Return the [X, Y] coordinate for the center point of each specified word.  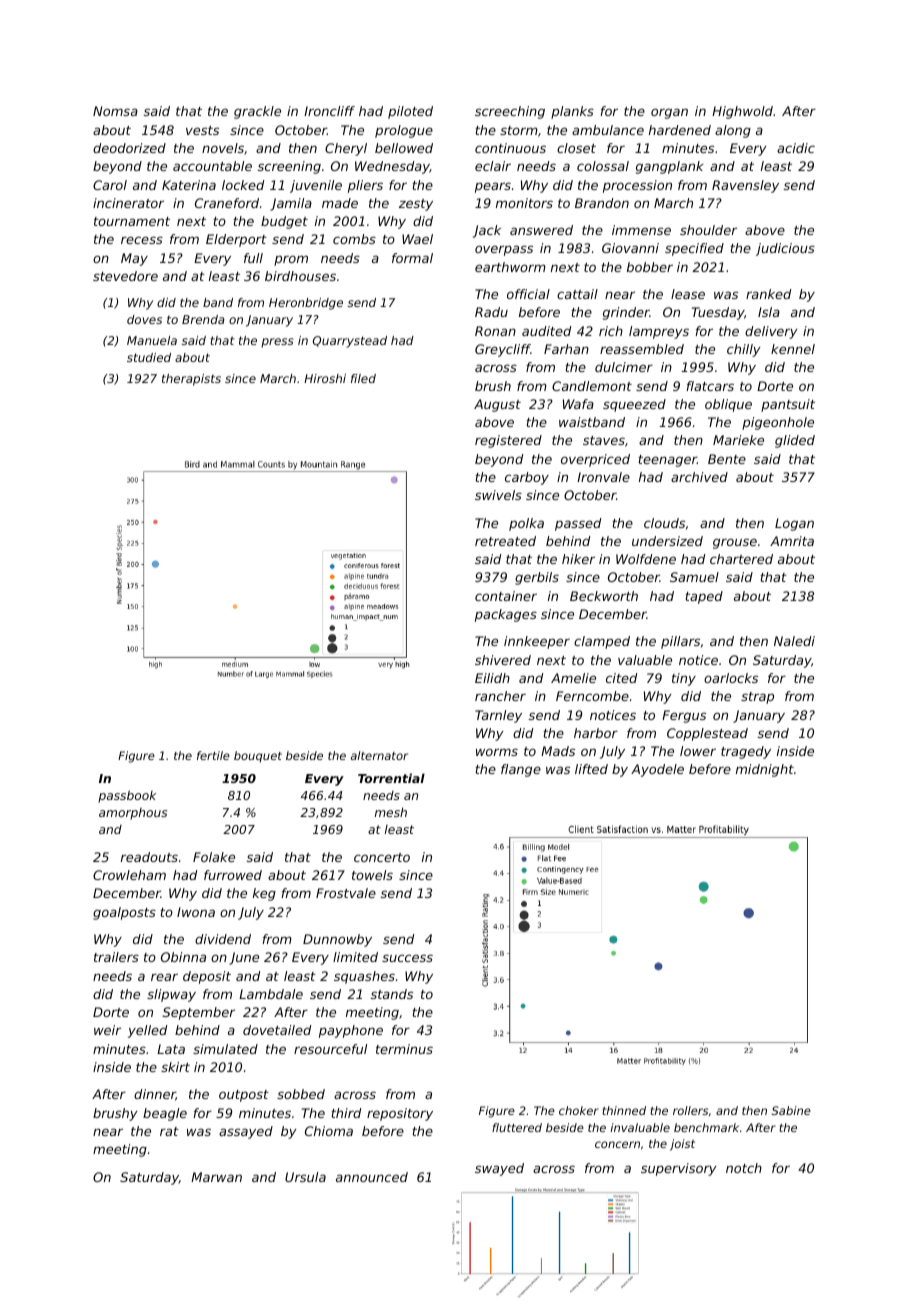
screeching [510, 112]
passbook [127, 796]
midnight [765, 770]
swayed [499, 1169]
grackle [257, 112]
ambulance [608, 130]
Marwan [216, 1177]
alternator [379, 755]
